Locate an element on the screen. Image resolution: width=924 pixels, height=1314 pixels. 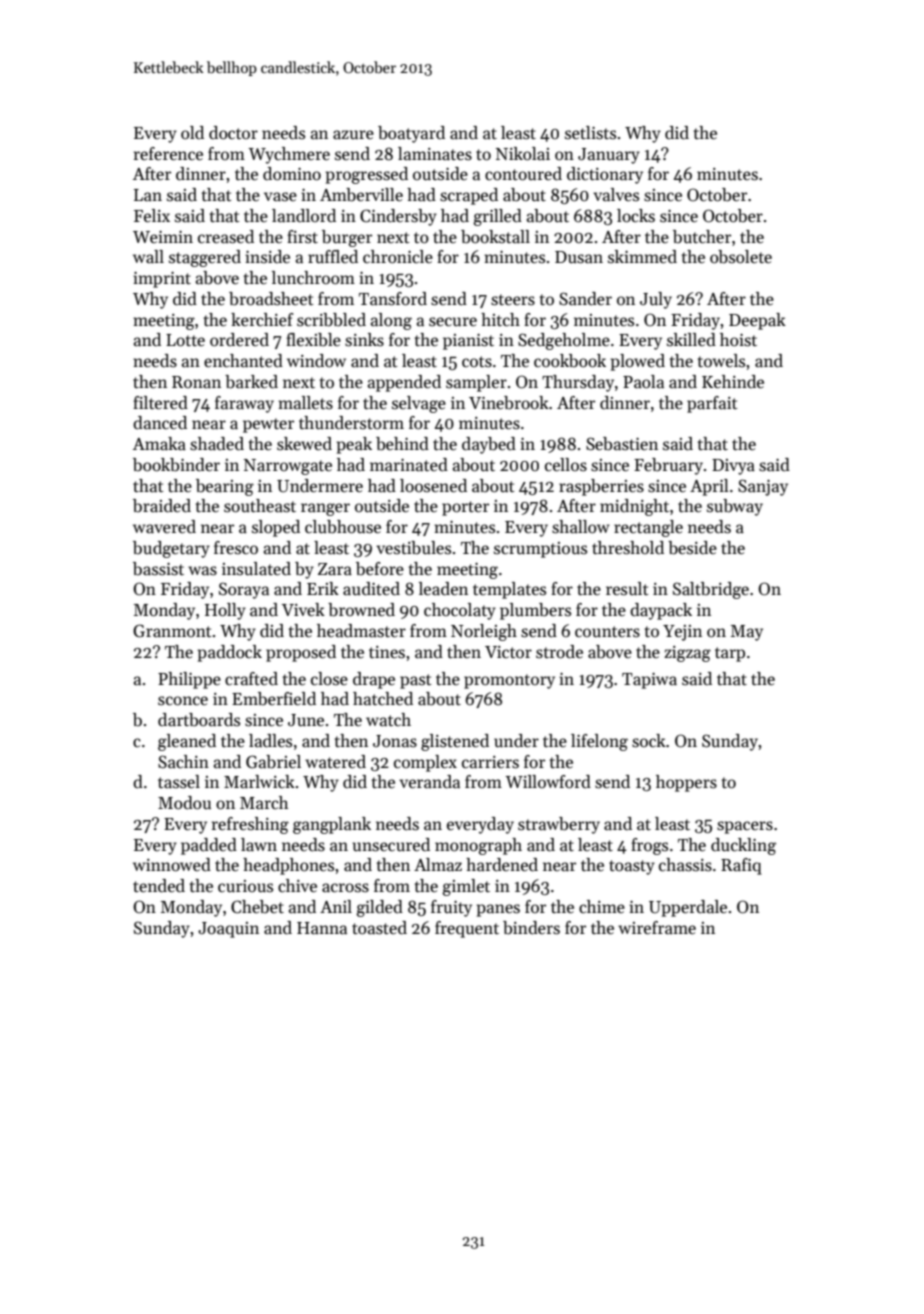
daybed is located at coordinates (489, 445).
